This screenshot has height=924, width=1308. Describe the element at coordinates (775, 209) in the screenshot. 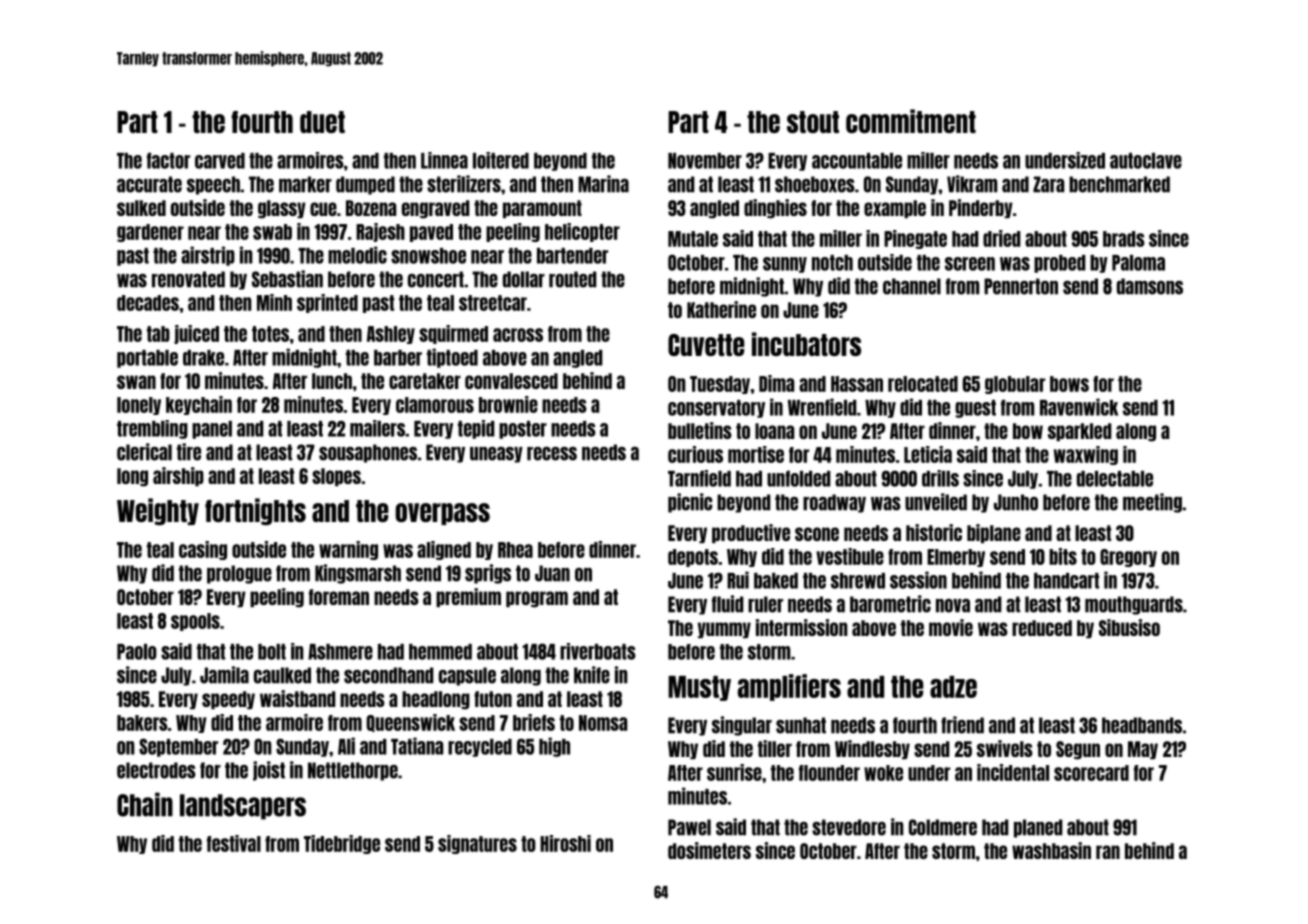

I see `dinghies` at that location.
